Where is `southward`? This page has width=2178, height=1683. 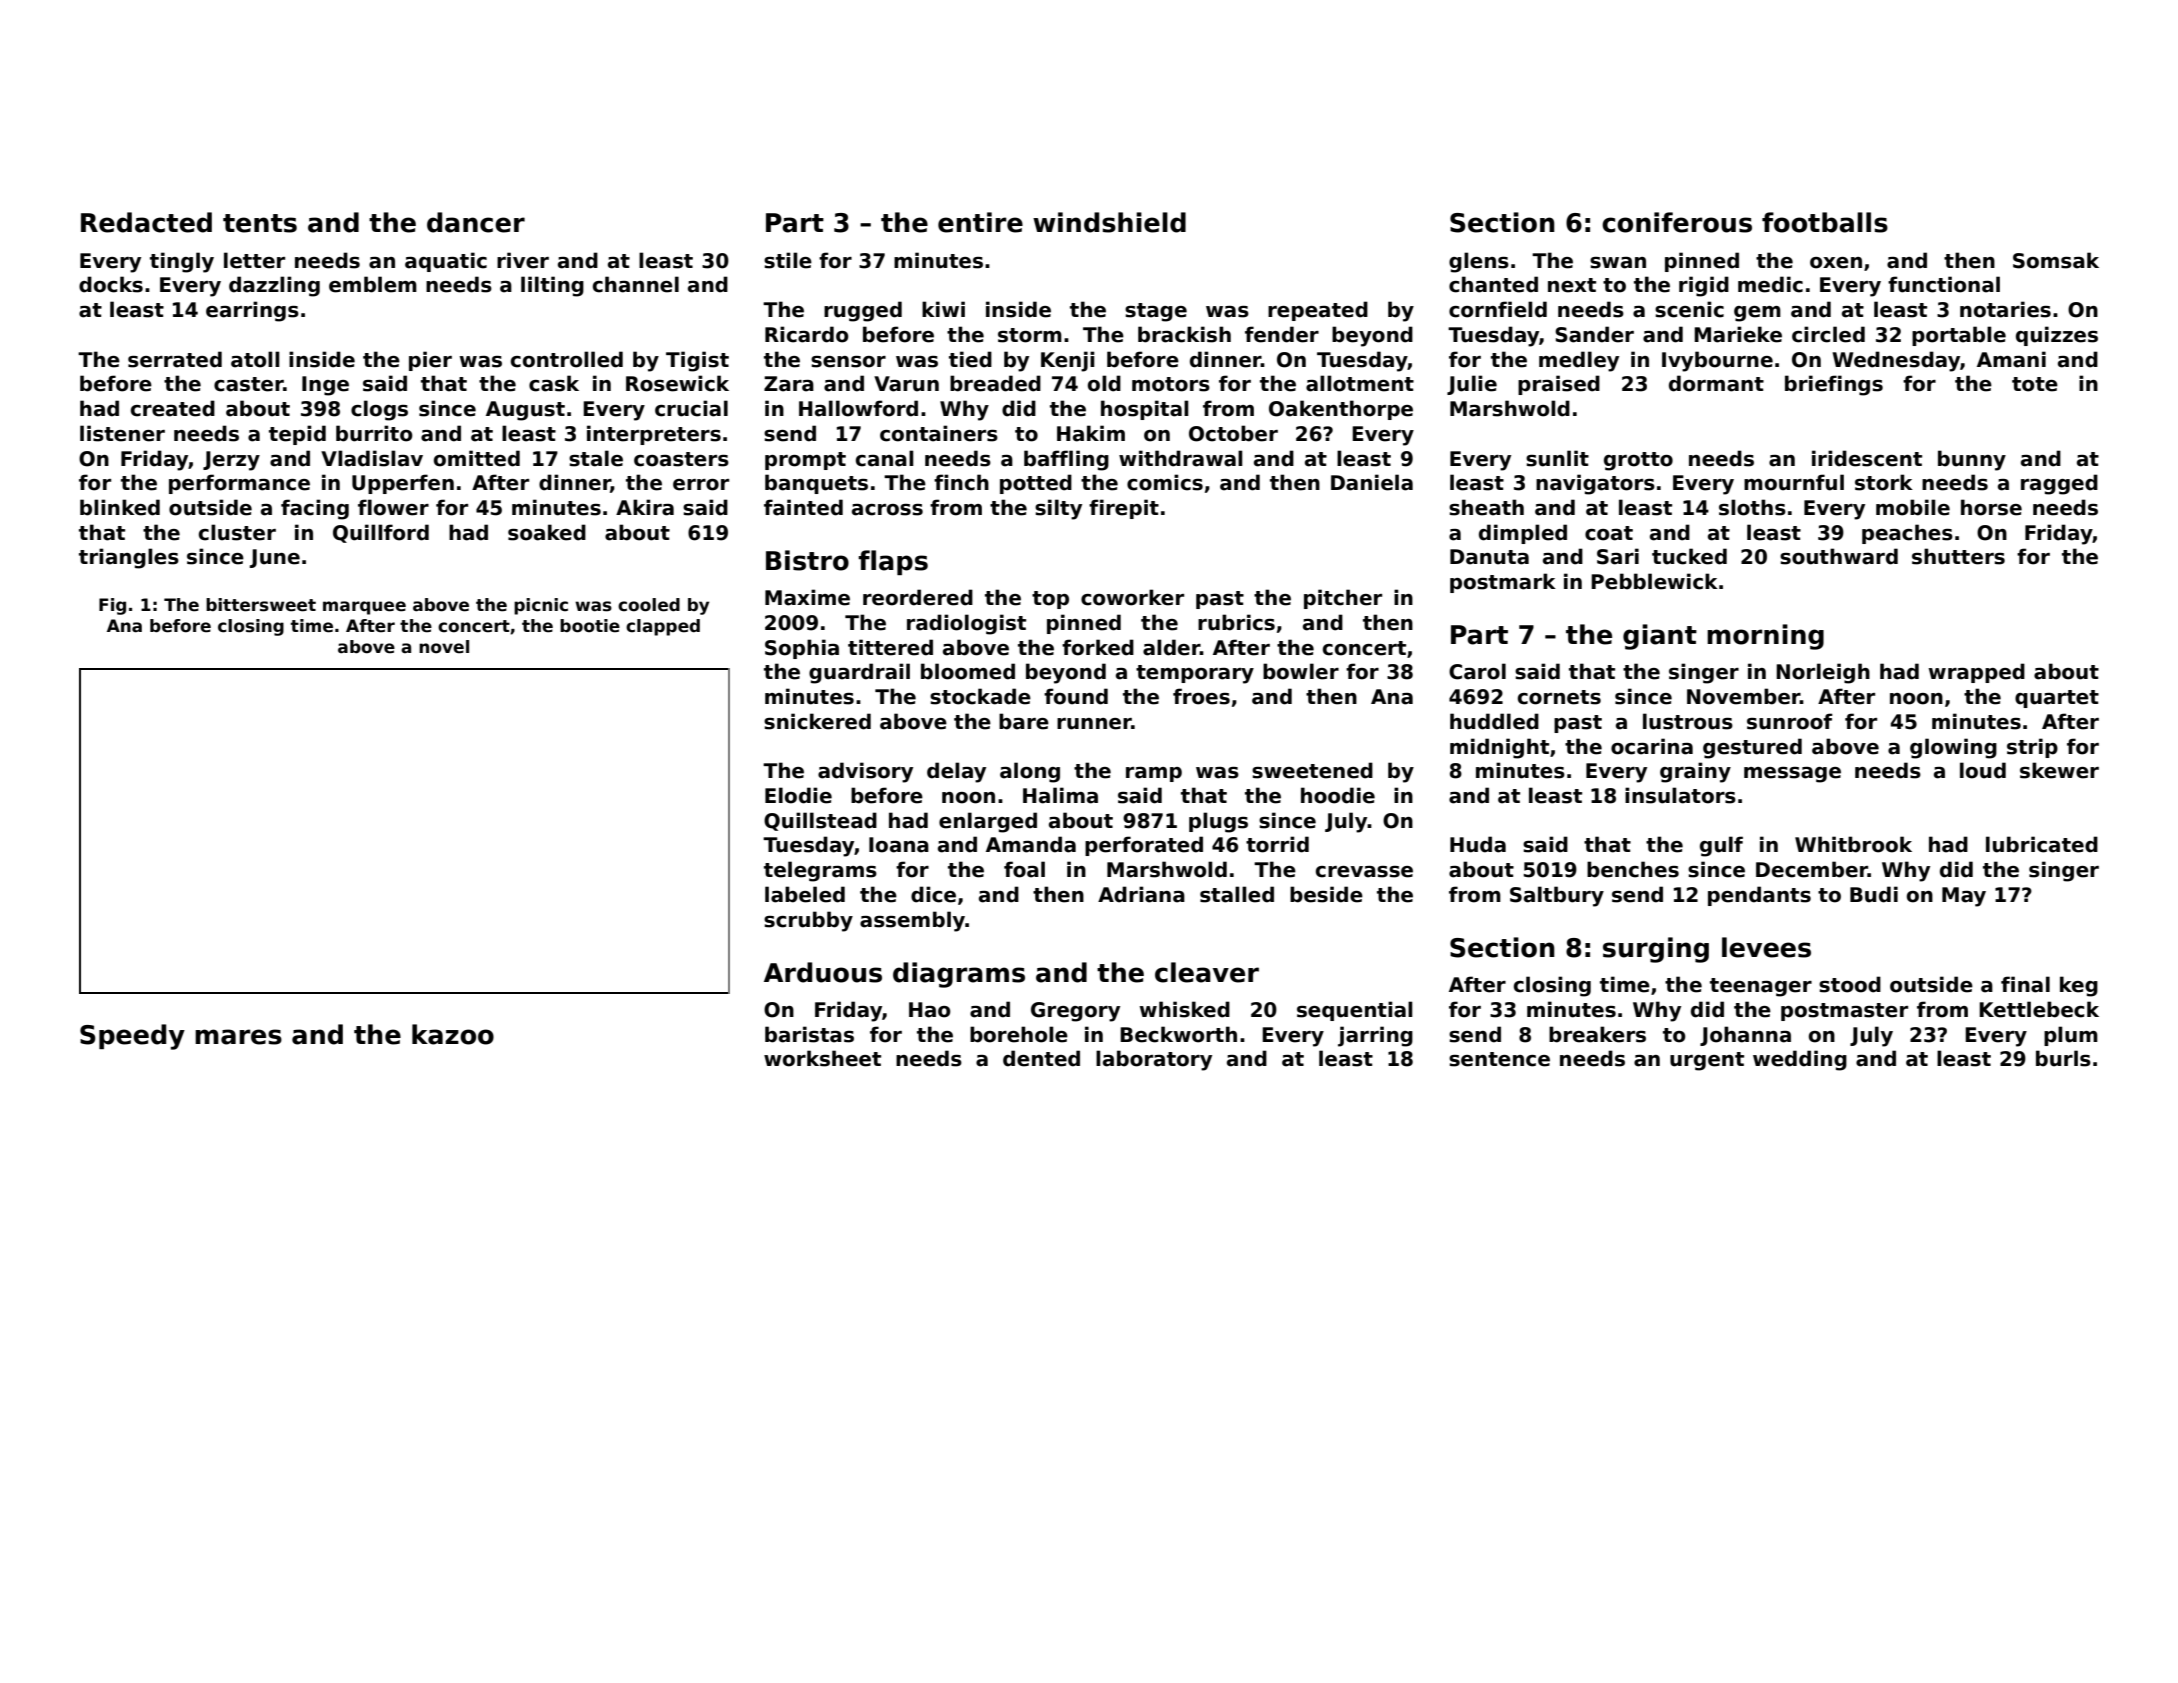
southward is located at coordinates (1839, 556).
